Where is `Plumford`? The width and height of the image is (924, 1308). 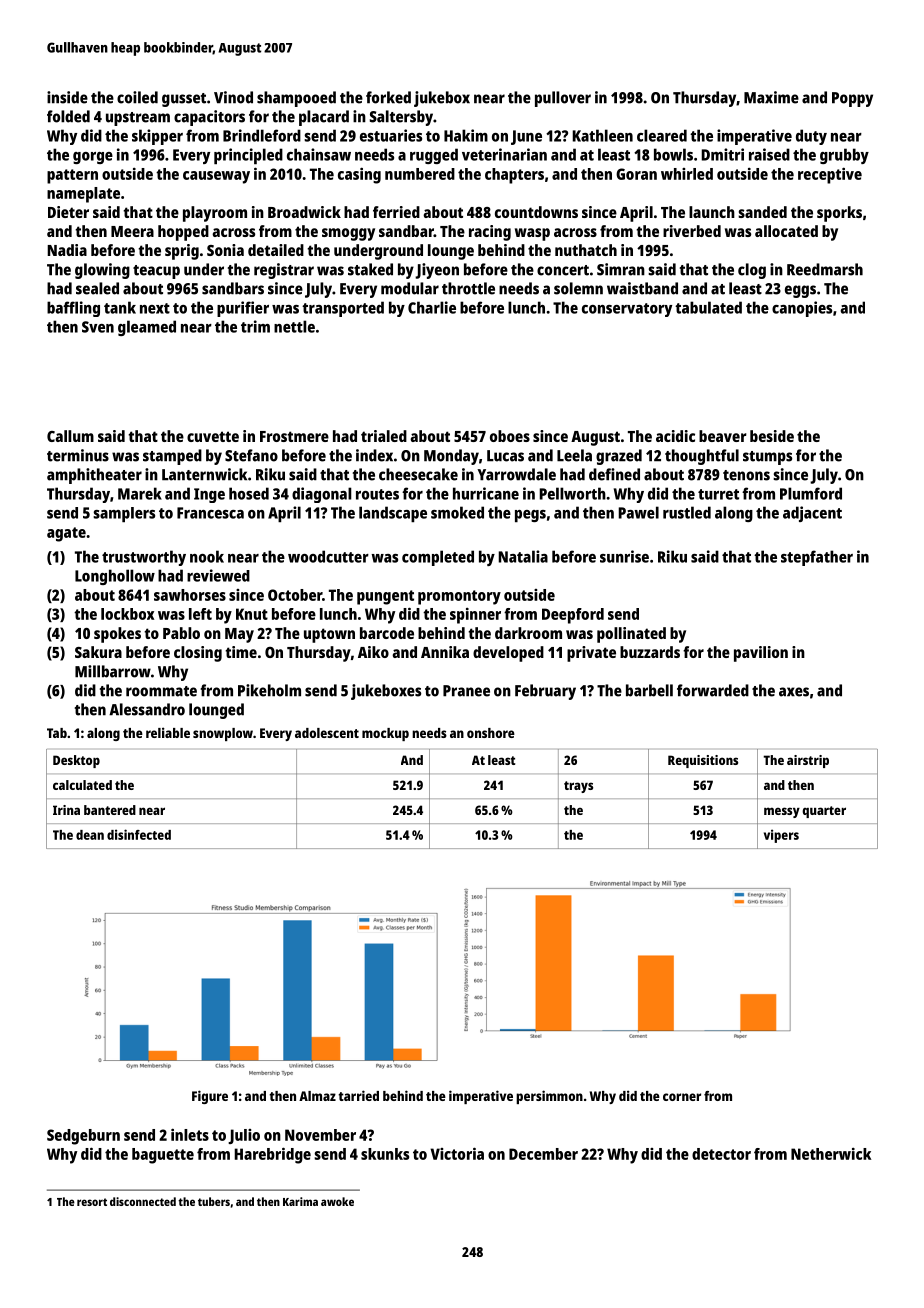
Plumford is located at coordinates (811, 493).
